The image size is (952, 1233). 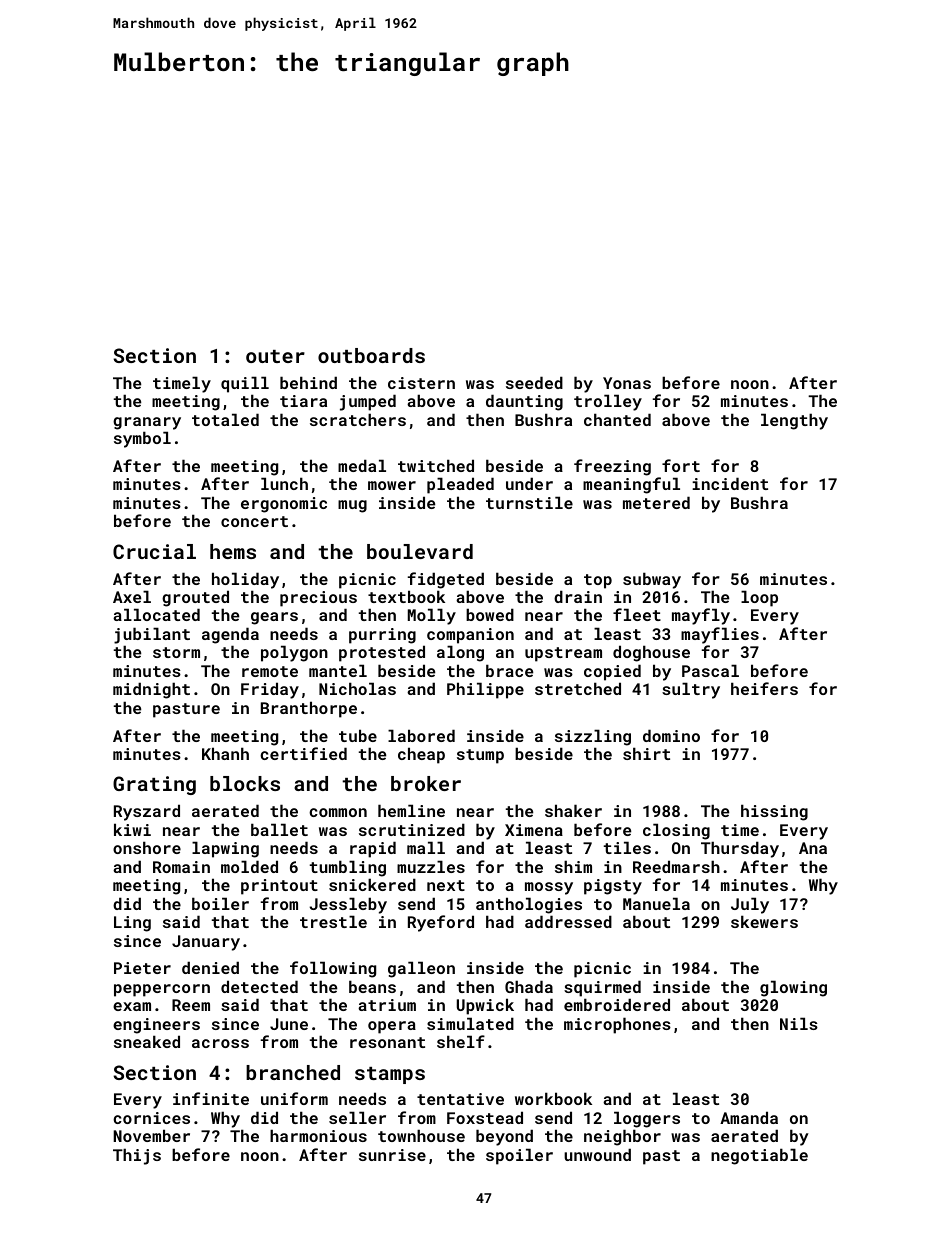 What do you see at coordinates (245, 783) in the screenshot?
I see `blocks` at bounding box center [245, 783].
